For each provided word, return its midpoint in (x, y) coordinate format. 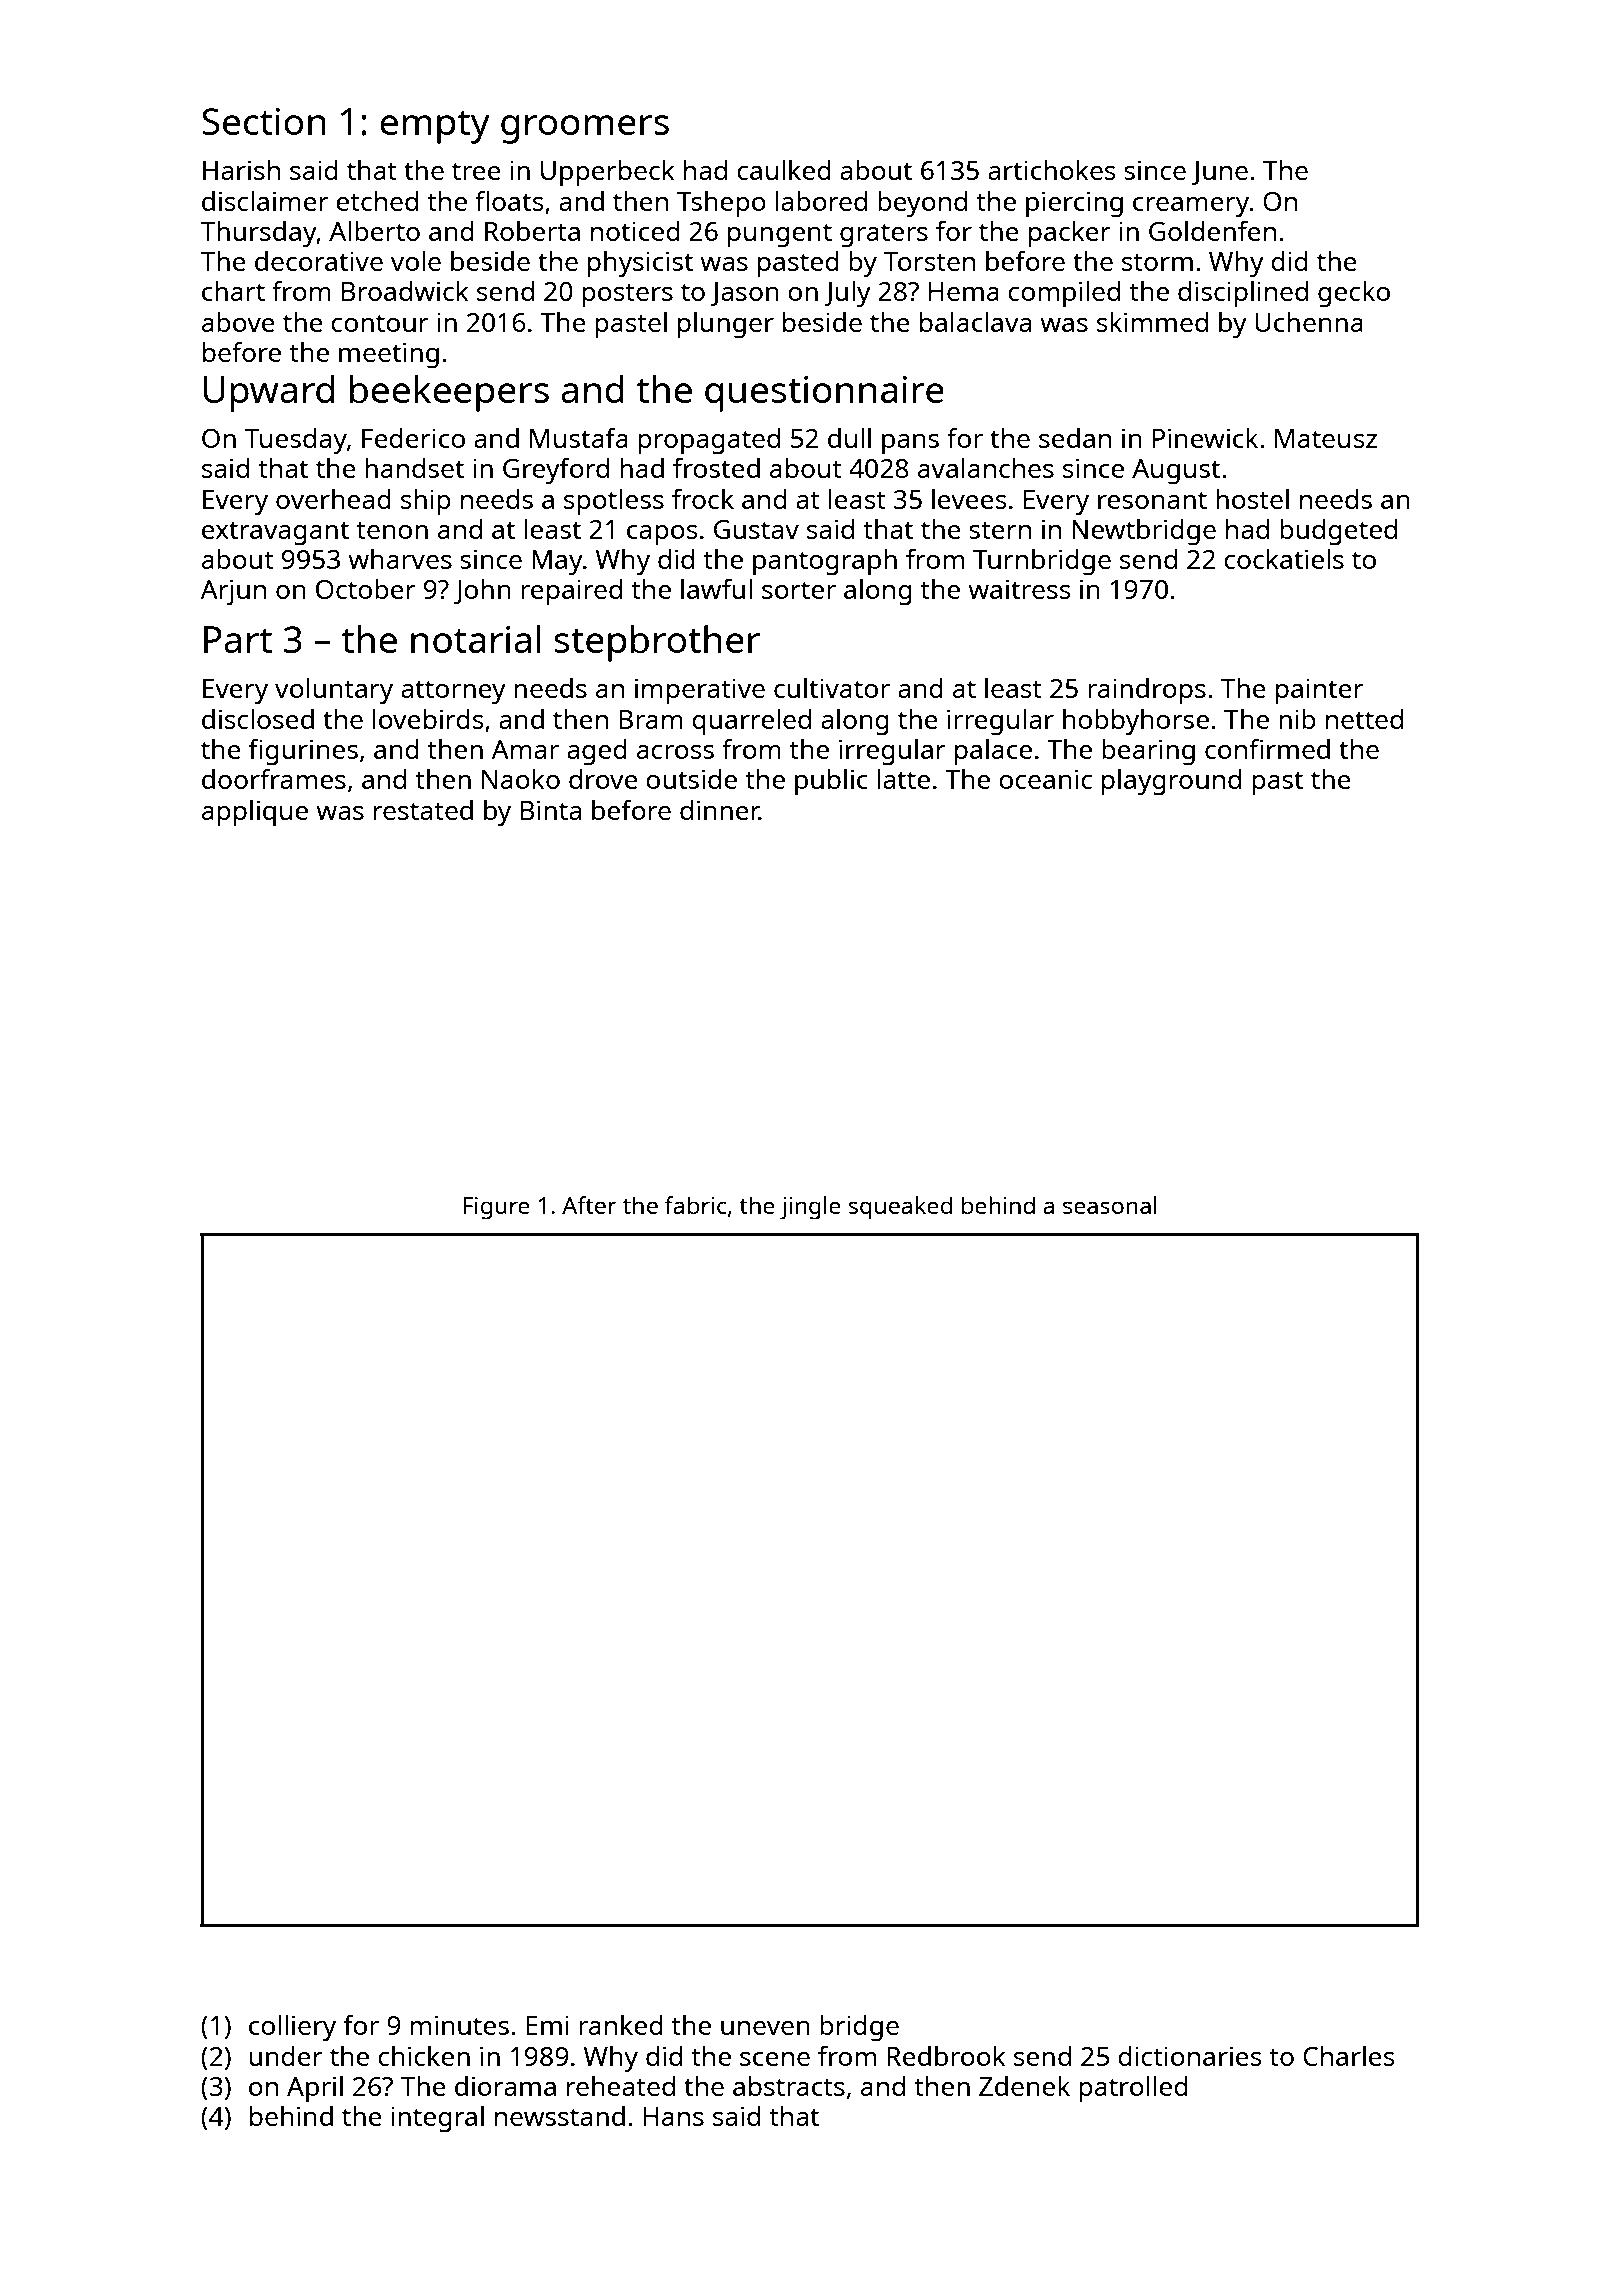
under (286, 2056)
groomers (585, 129)
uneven (765, 2028)
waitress (1019, 589)
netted (1364, 719)
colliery (292, 2028)
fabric (696, 1205)
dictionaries (1189, 2056)
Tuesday (296, 441)
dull (849, 438)
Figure (496, 1208)
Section (264, 121)
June (1220, 173)
